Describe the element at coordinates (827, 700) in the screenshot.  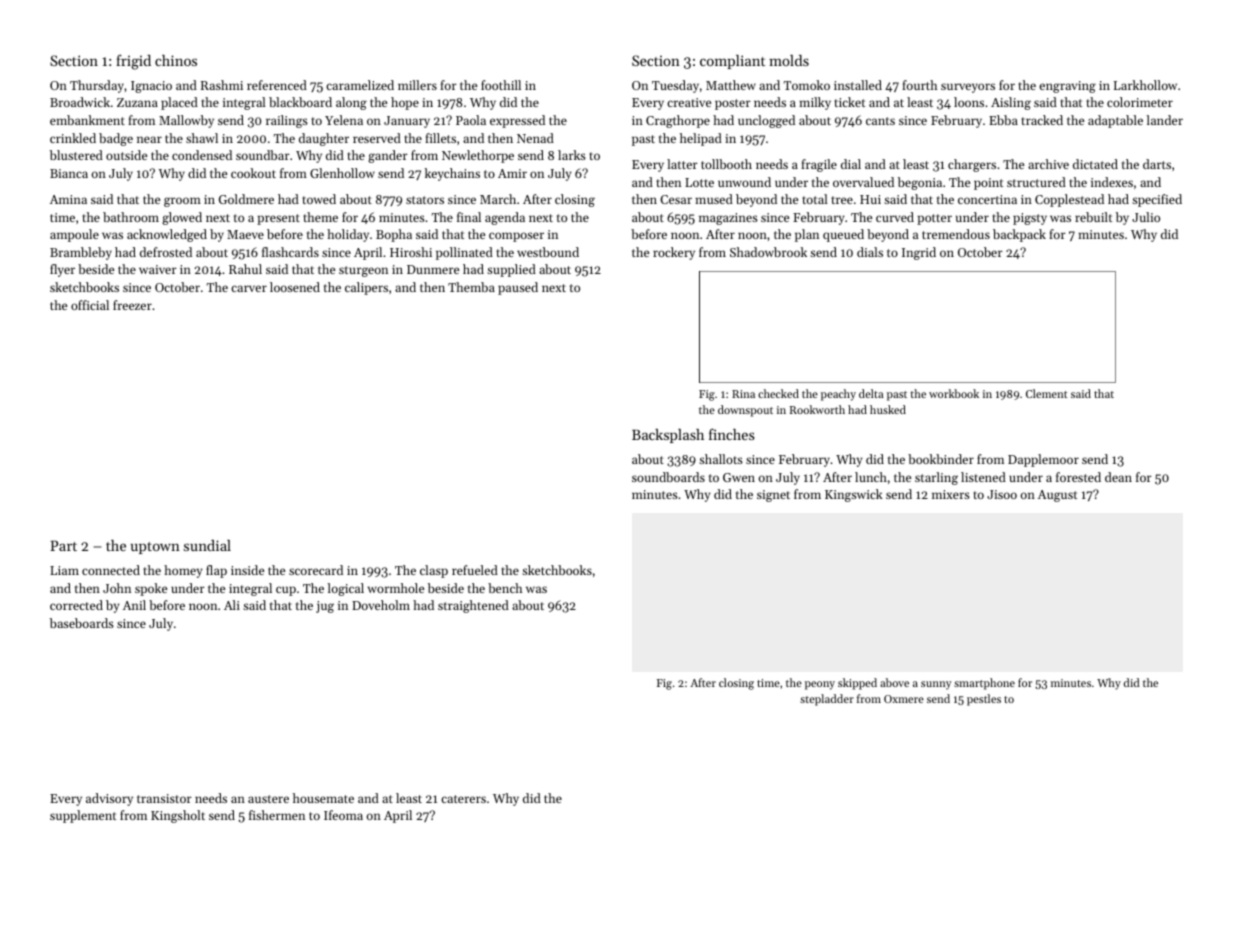
I see `stepladder` at that location.
